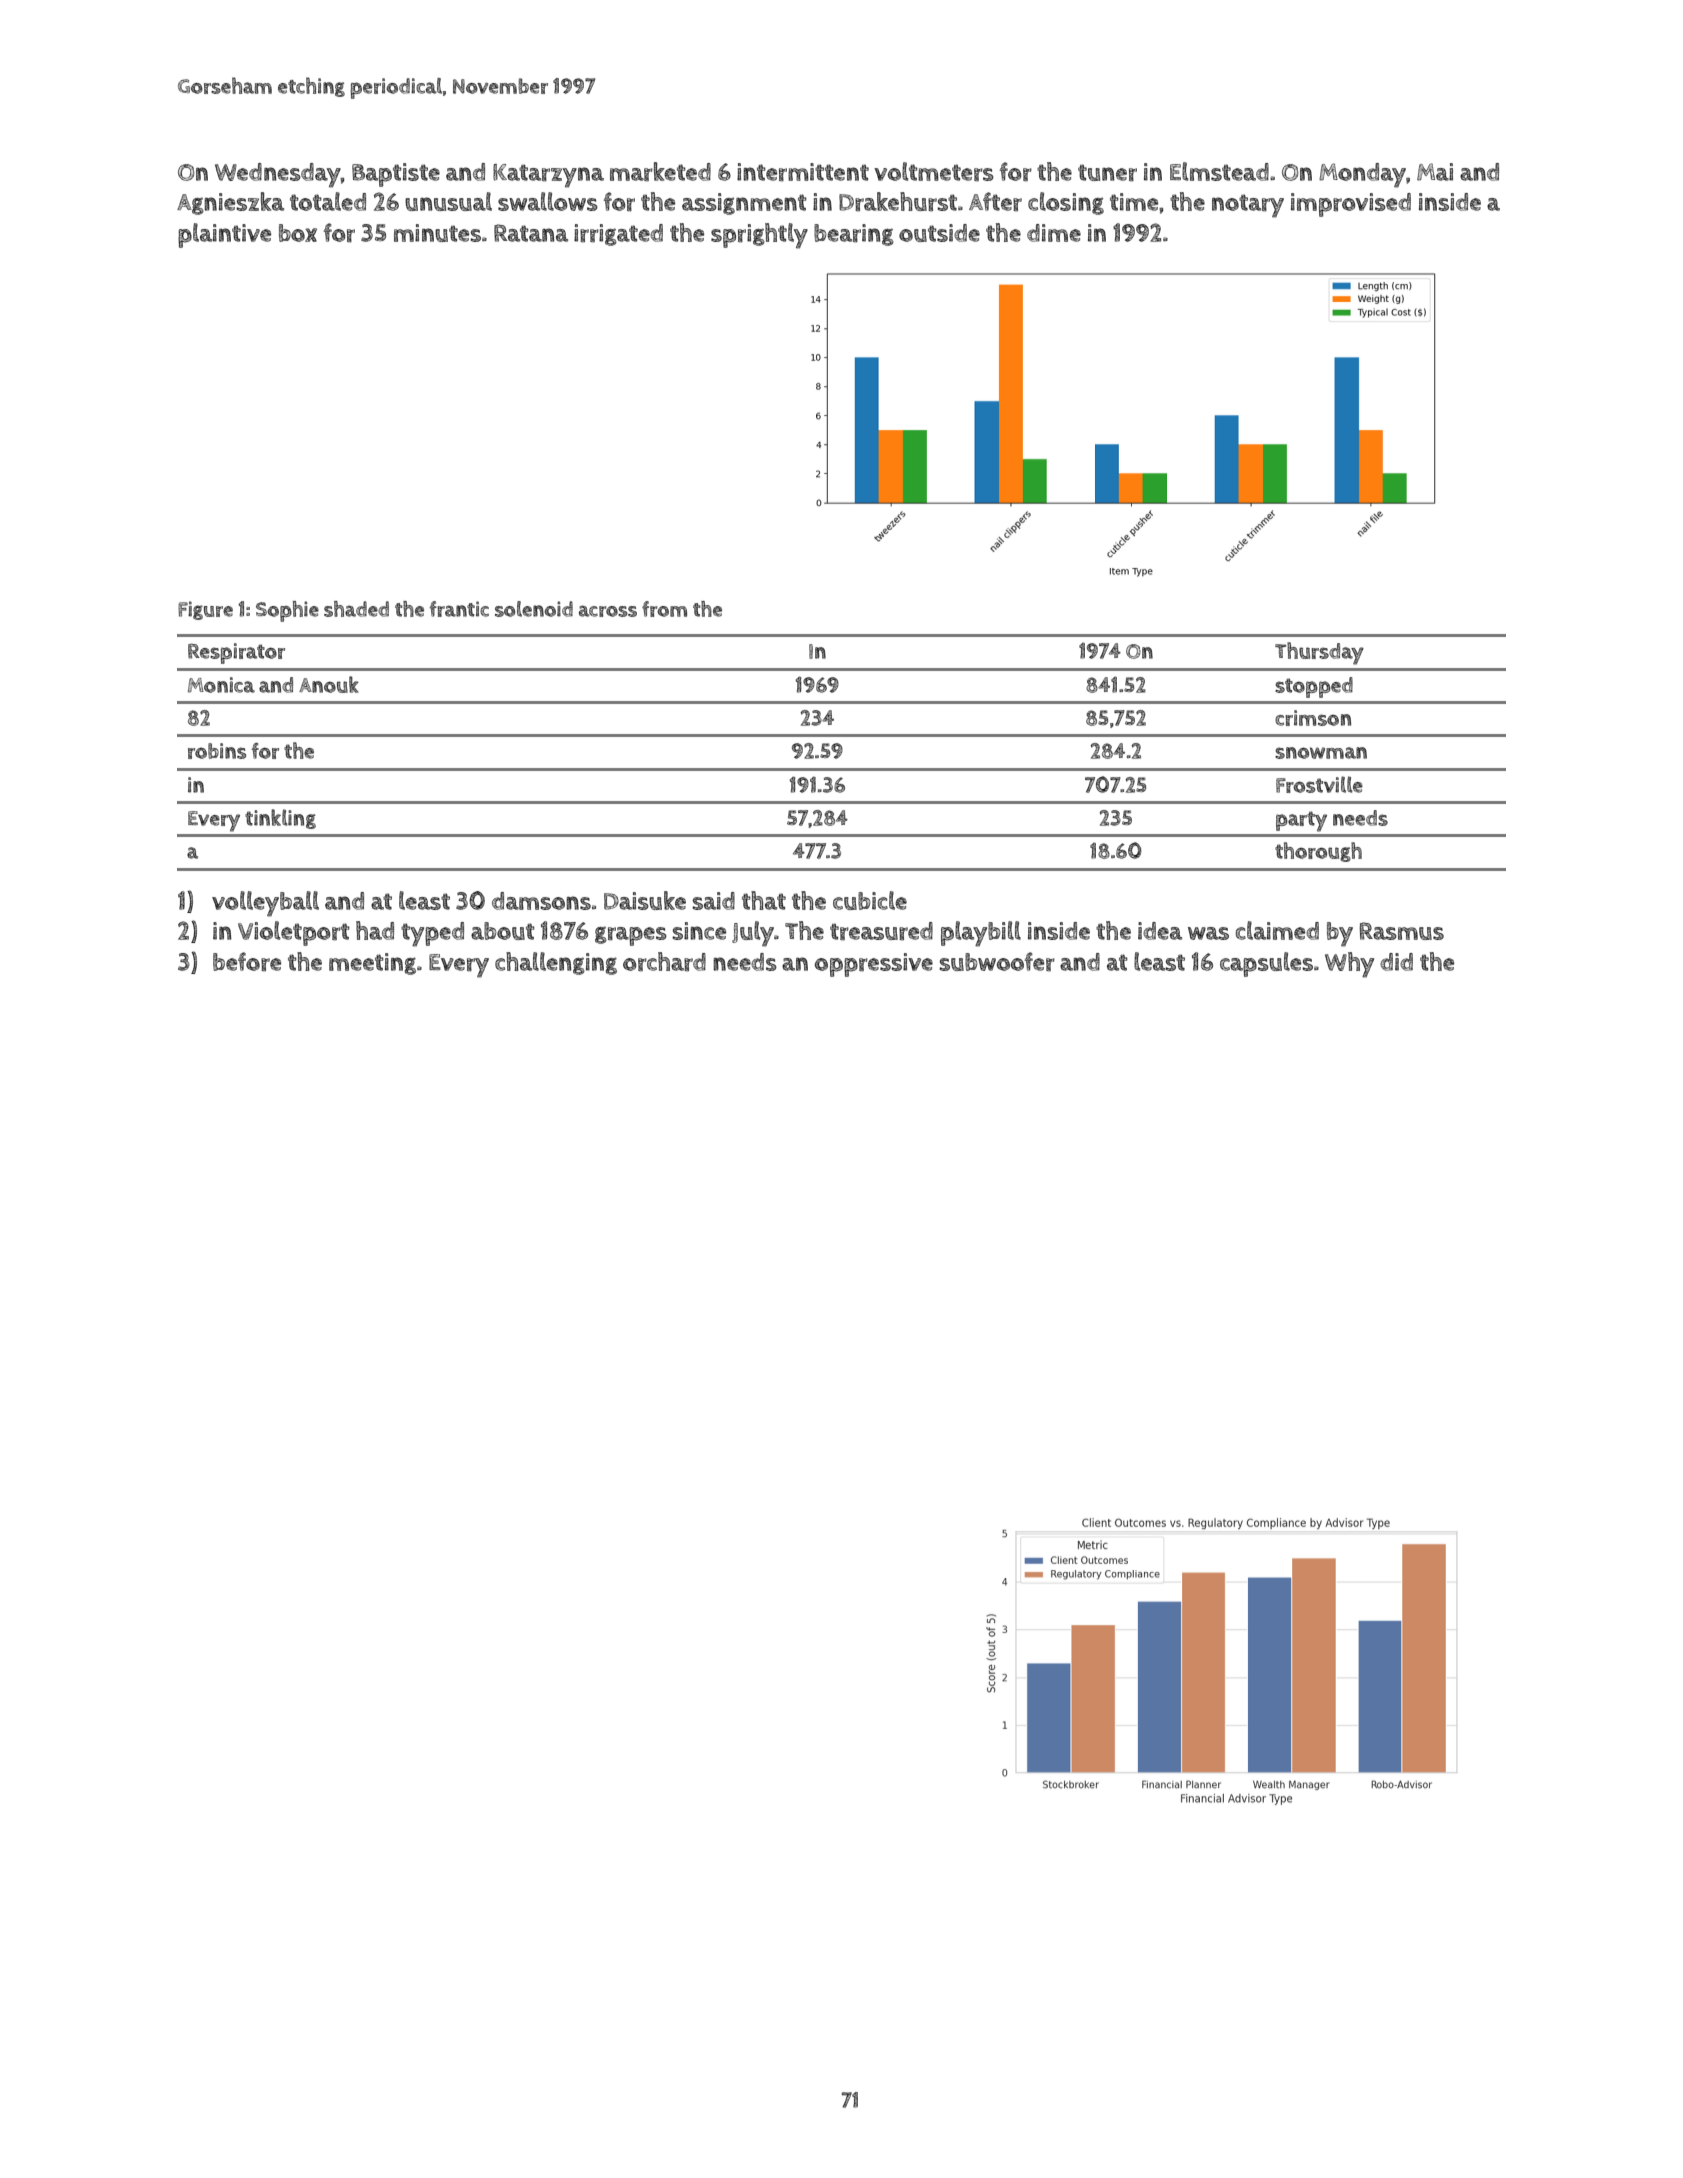 The height and width of the image is (2178, 1683). I want to click on snowman, so click(1321, 753).
